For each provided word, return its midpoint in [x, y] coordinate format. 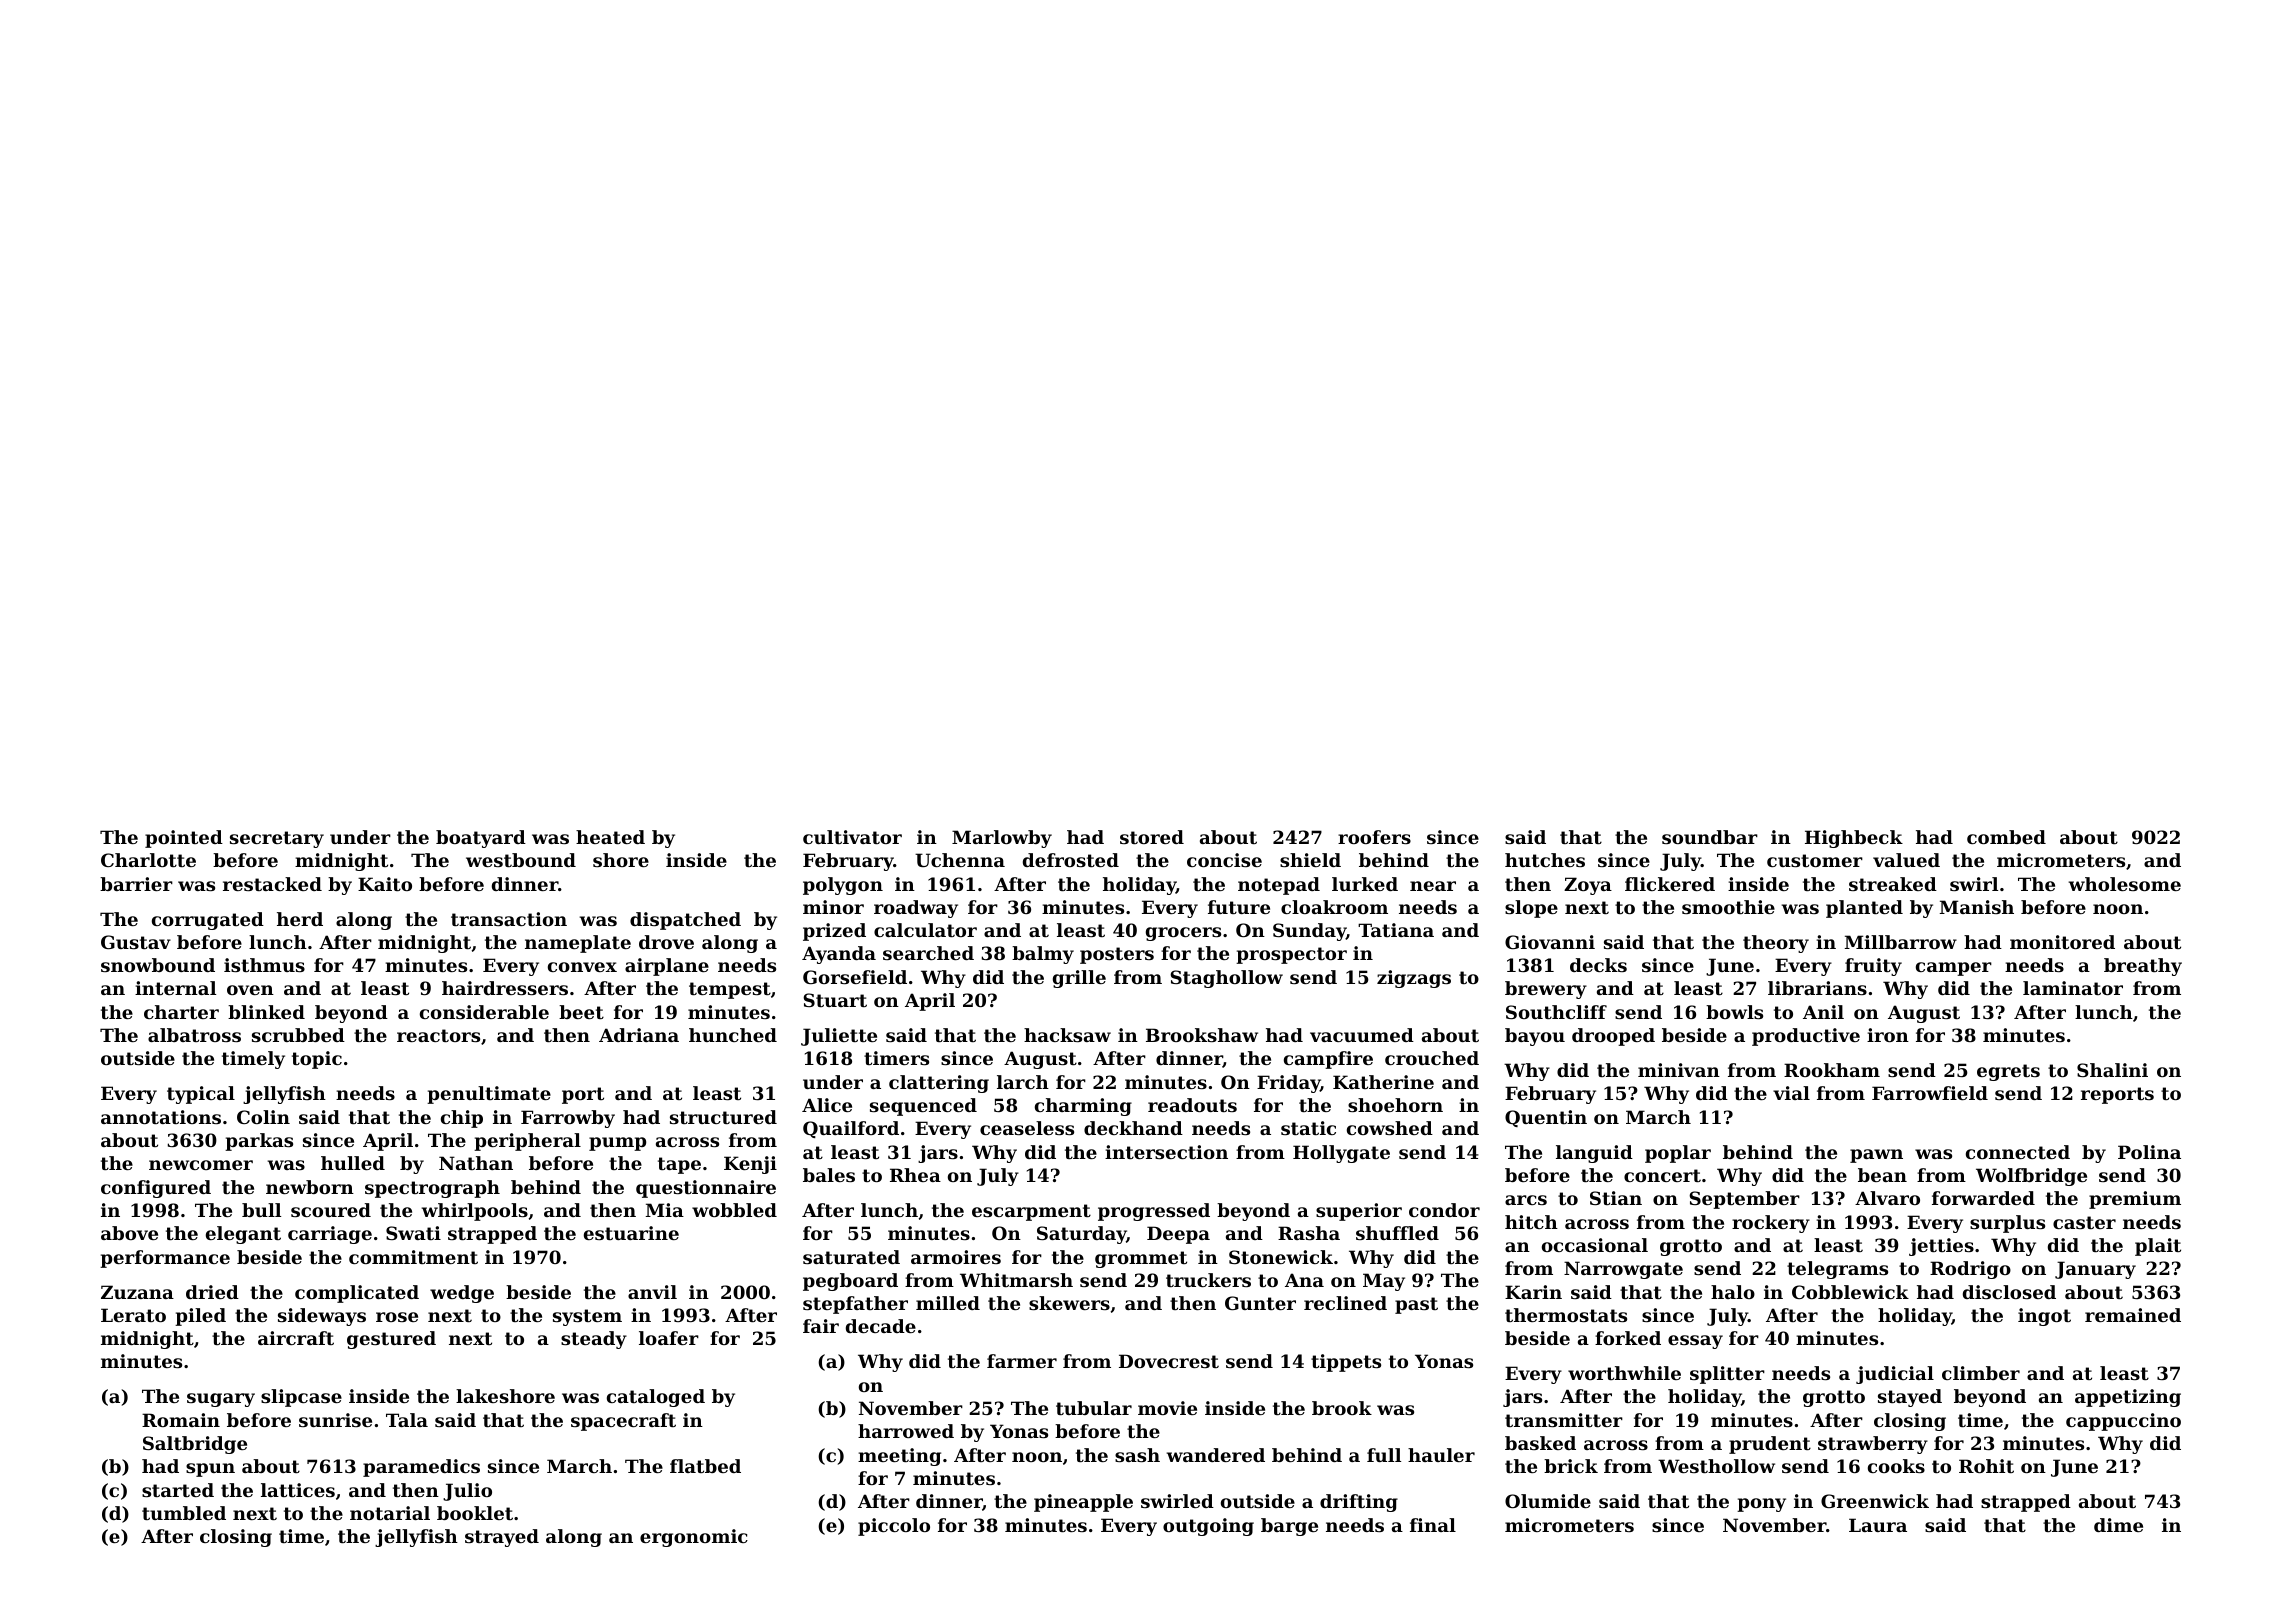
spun [210, 1470]
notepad [1279, 886]
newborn [310, 1187]
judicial [1895, 1375]
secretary [277, 839]
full [1384, 1455]
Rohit [1986, 1466]
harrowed [906, 1431]
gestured [391, 1340]
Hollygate [1341, 1154]
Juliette [839, 1037]
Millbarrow [1901, 942]
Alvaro [1887, 1198]
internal [175, 988]
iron [1888, 1035]
